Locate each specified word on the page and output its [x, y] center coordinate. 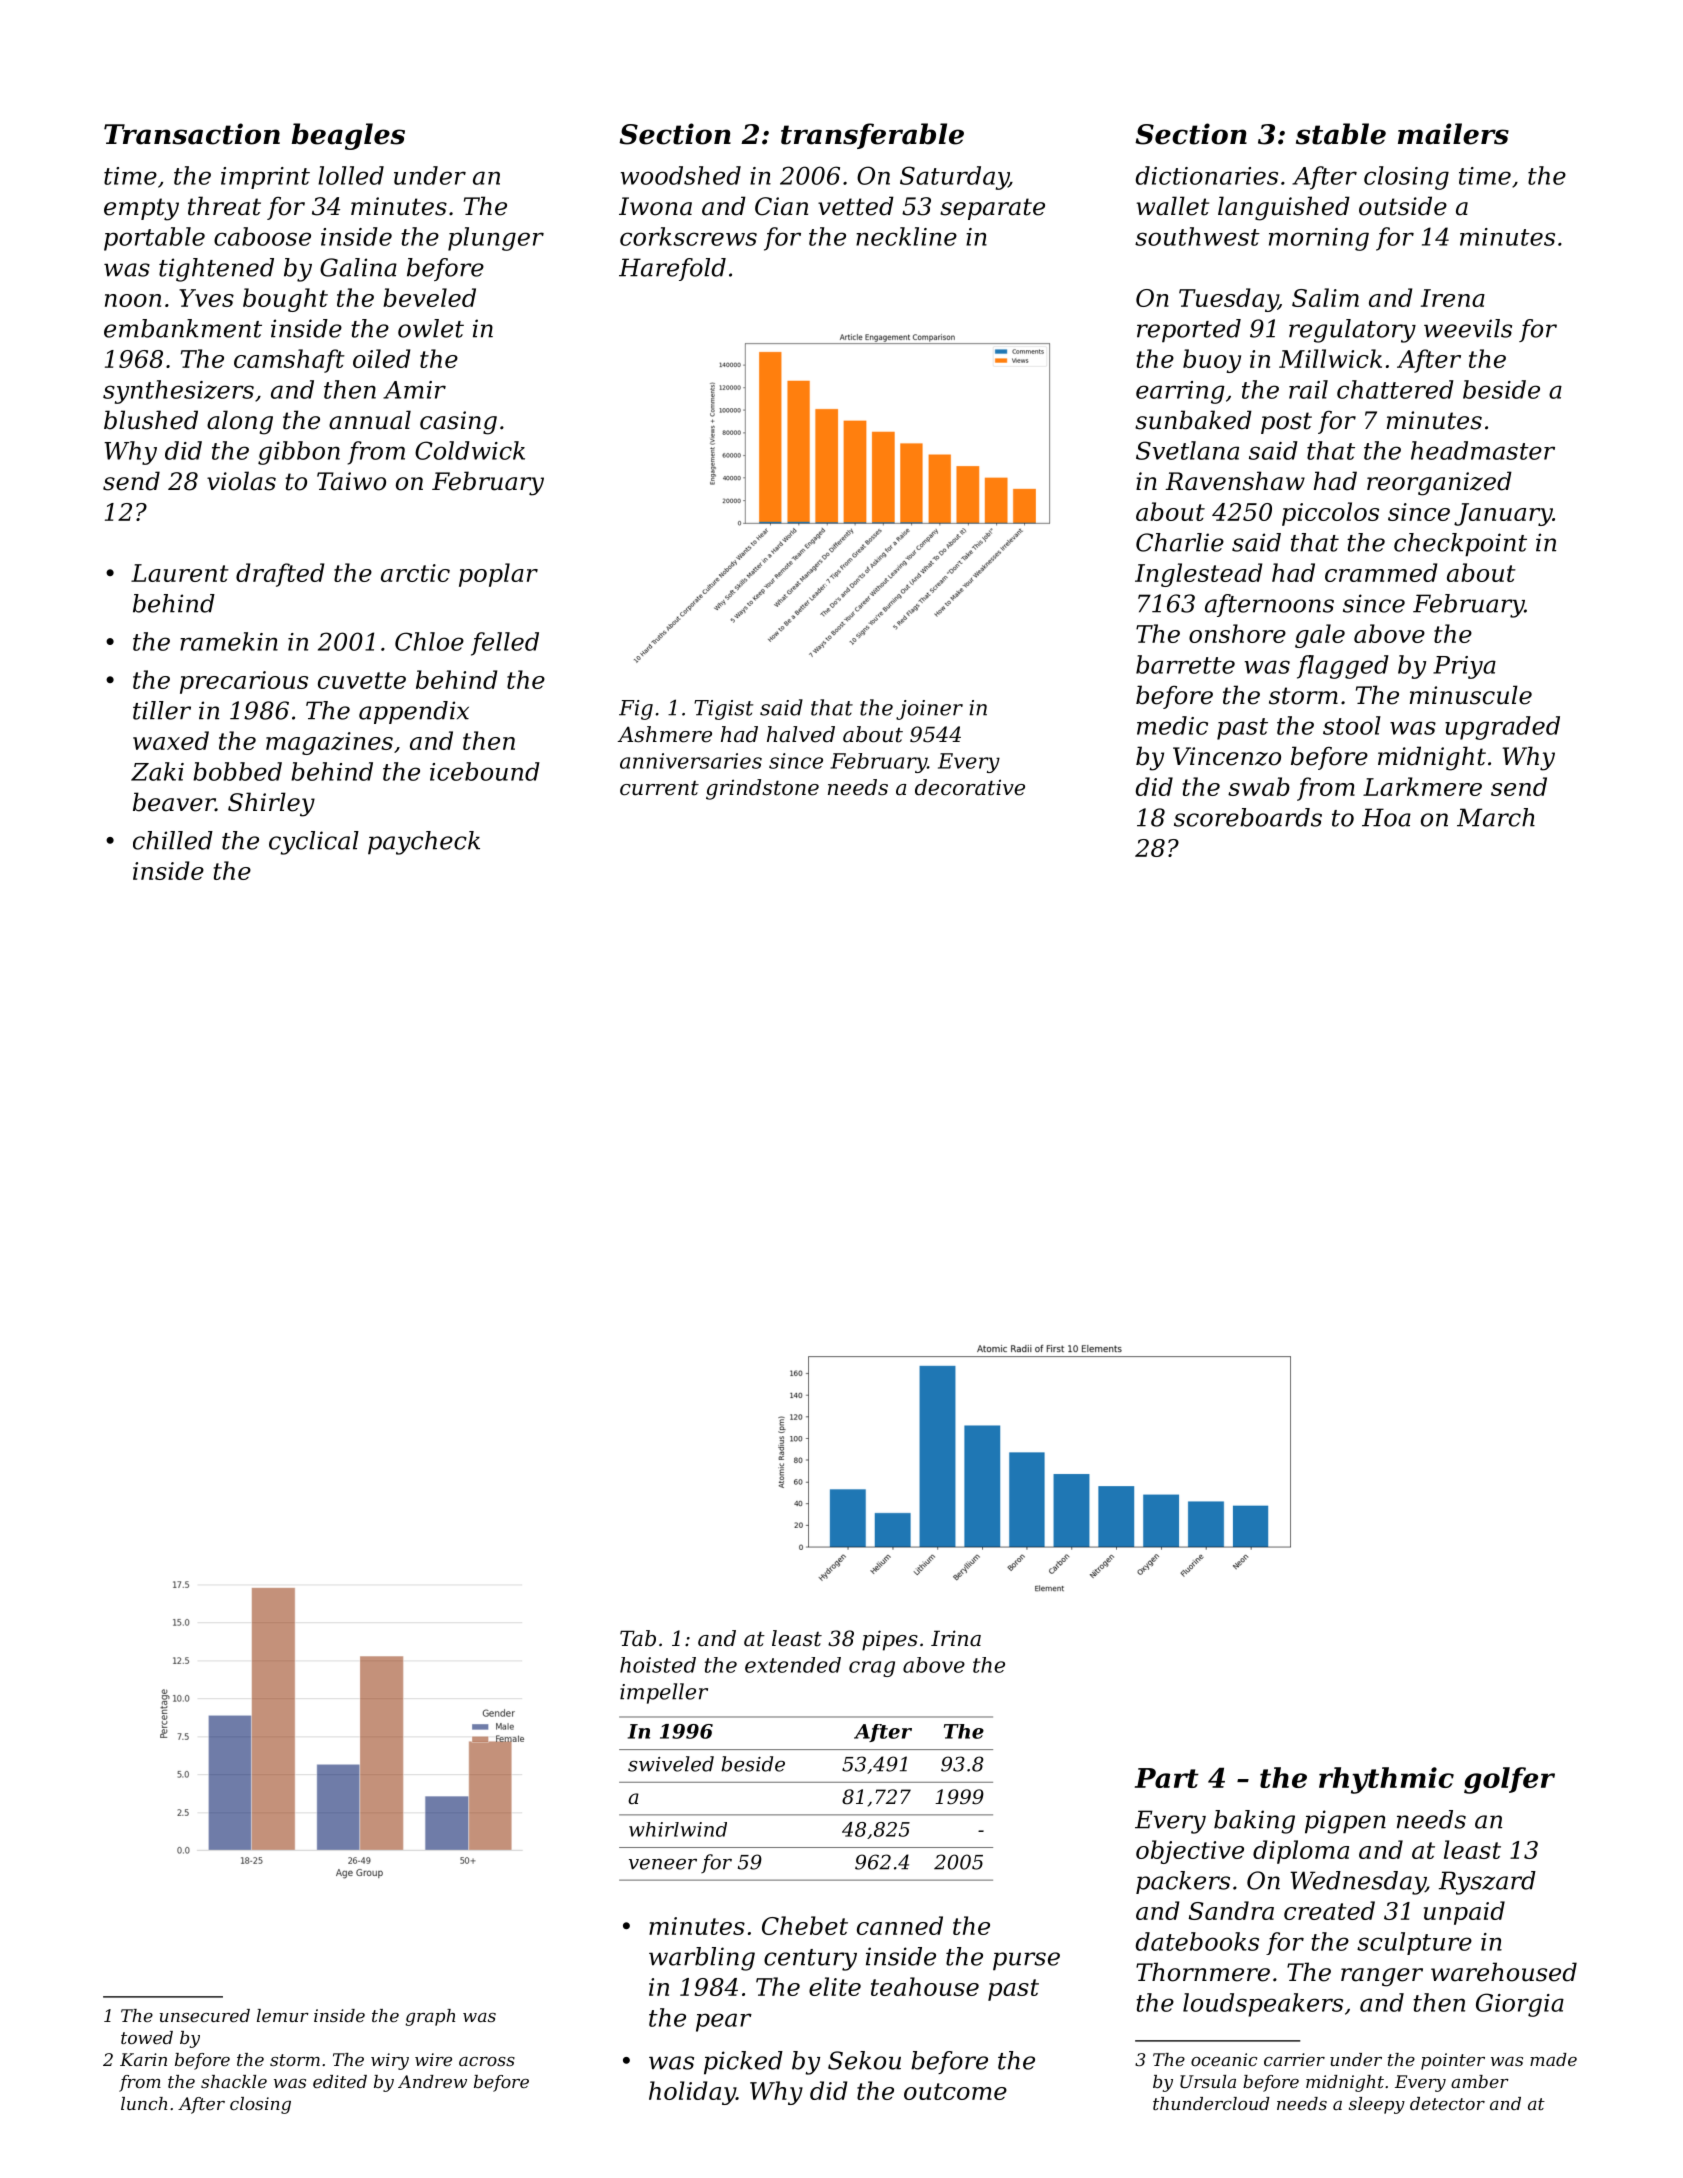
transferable [872, 136]
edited [340, 2081]
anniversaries [691, 761]
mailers [1453, 134]
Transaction [192, 134]
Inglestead [1198, 575]
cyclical [314, 843]
